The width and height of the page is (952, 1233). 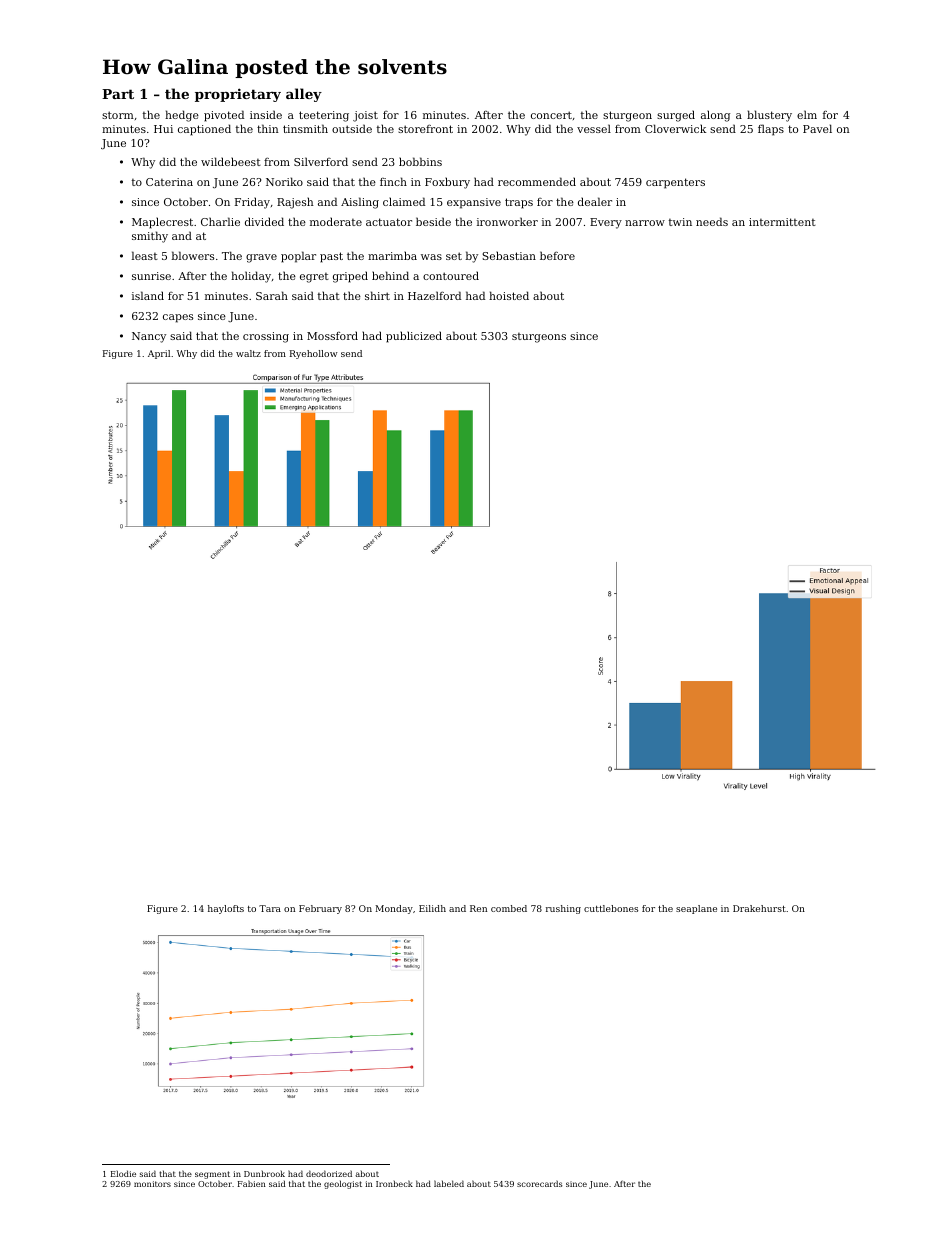 I want to click on monitors, so click(x=152, y=1184).
